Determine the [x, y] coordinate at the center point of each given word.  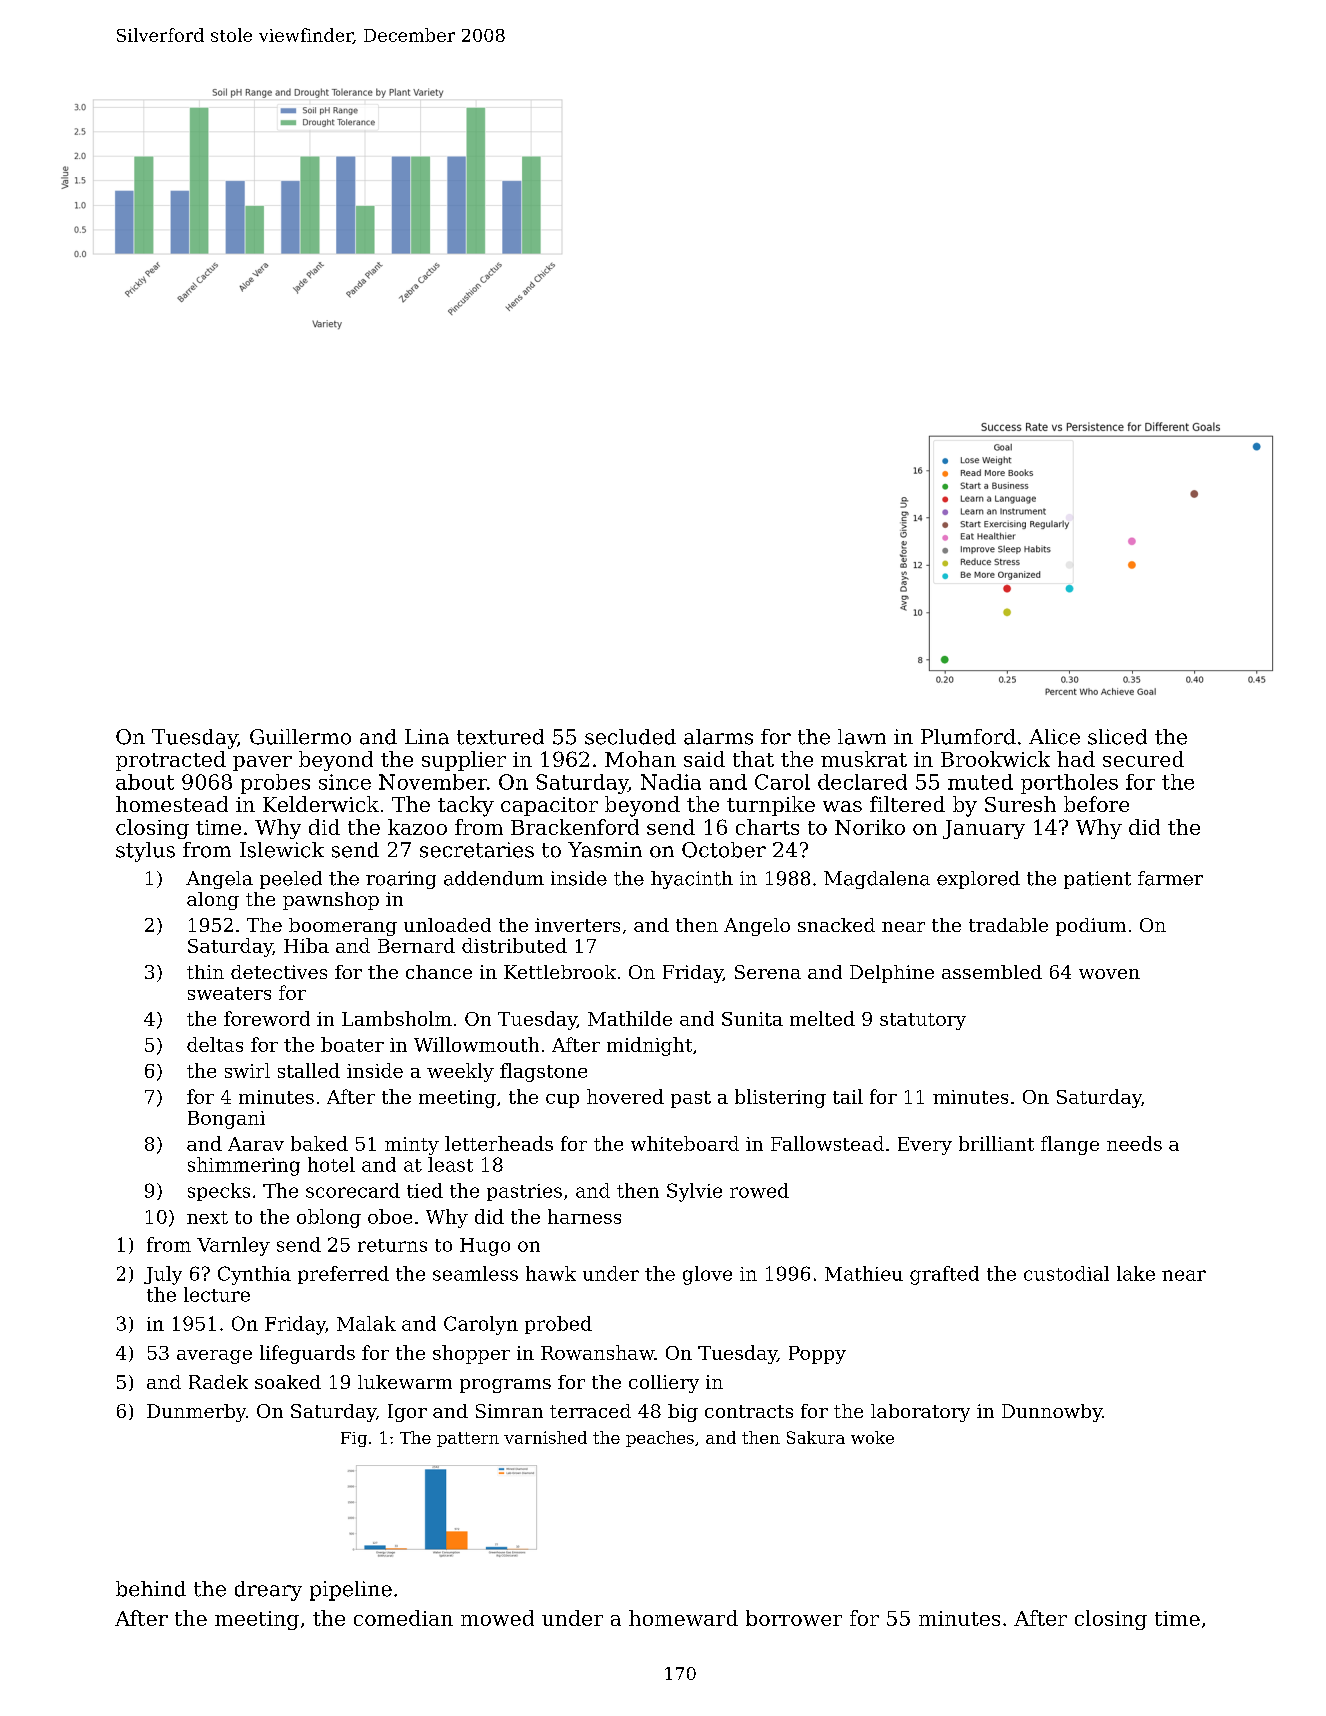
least [450, 1164]
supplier [464, 761]
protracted [171, 761]
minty [412, 1146]
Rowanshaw [597, 1352]
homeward [683, 1618]
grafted [944, 1275]
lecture [217, 1294]
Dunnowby [1052, 1413]
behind [151, 1589]
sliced [1117, 737]
